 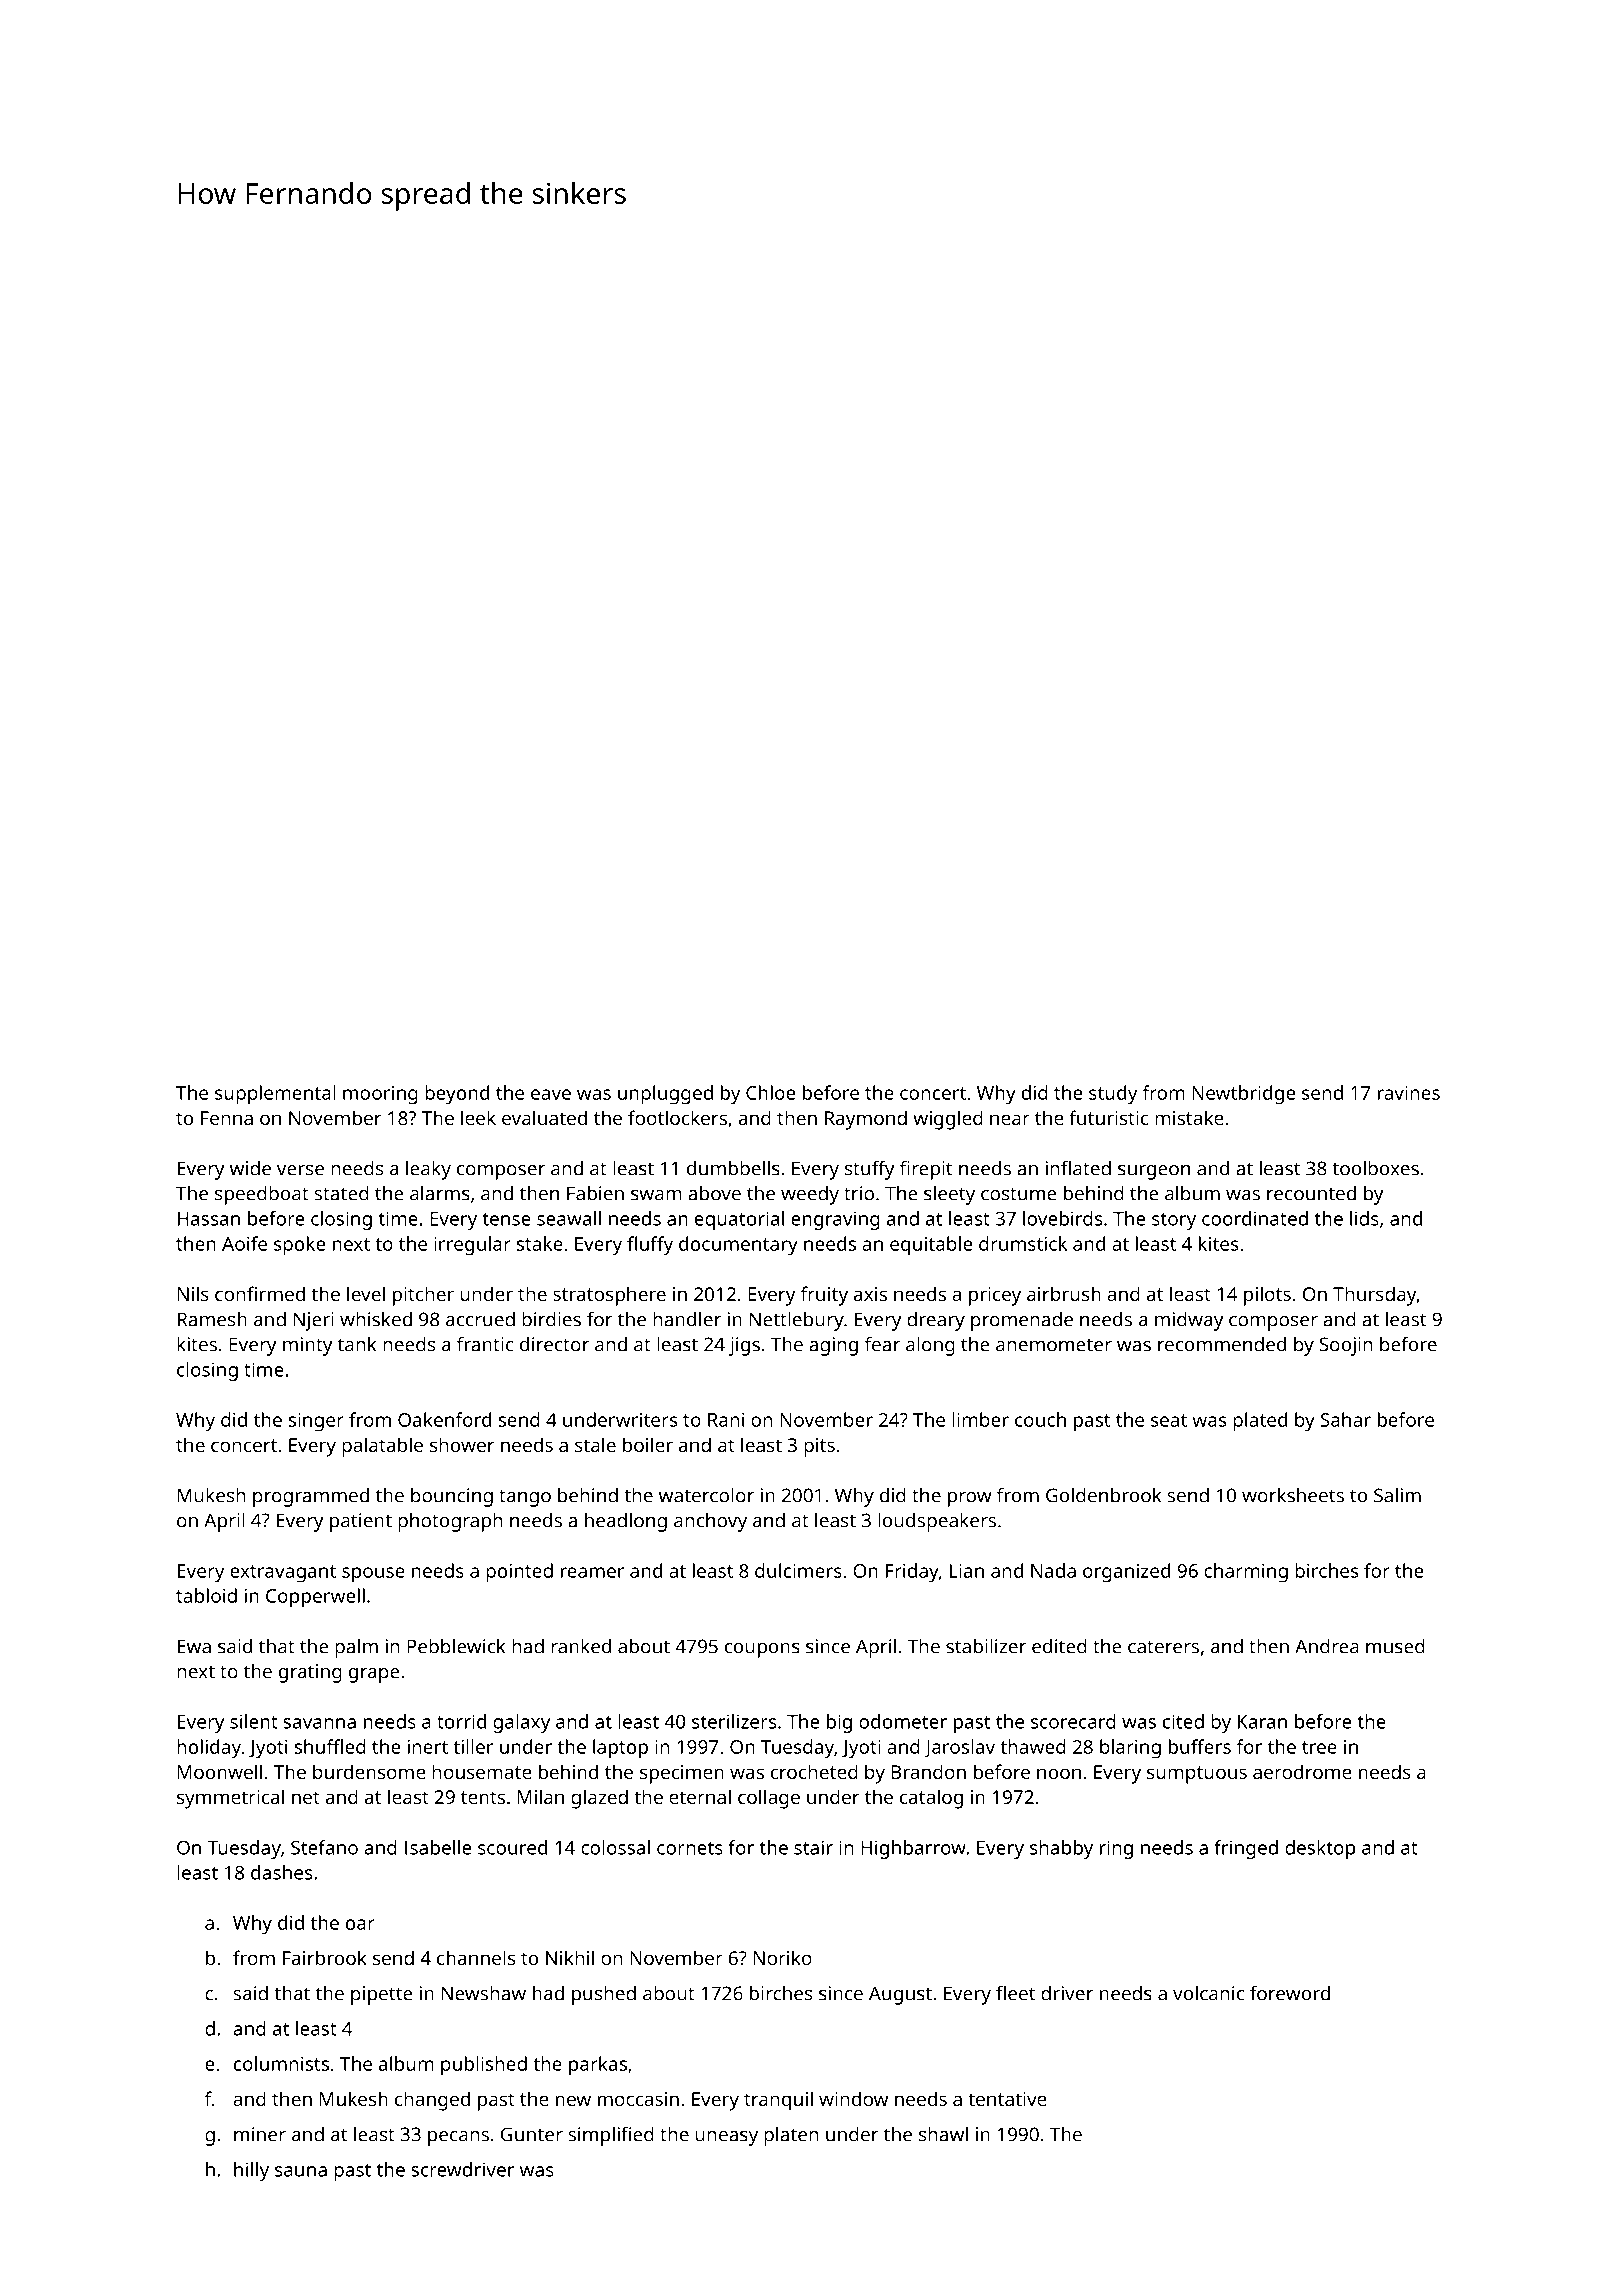 What do you see at coordinates (1320, 1849) in the screenshot?
I see `desktop` at bounding box center [1320, 1849].
